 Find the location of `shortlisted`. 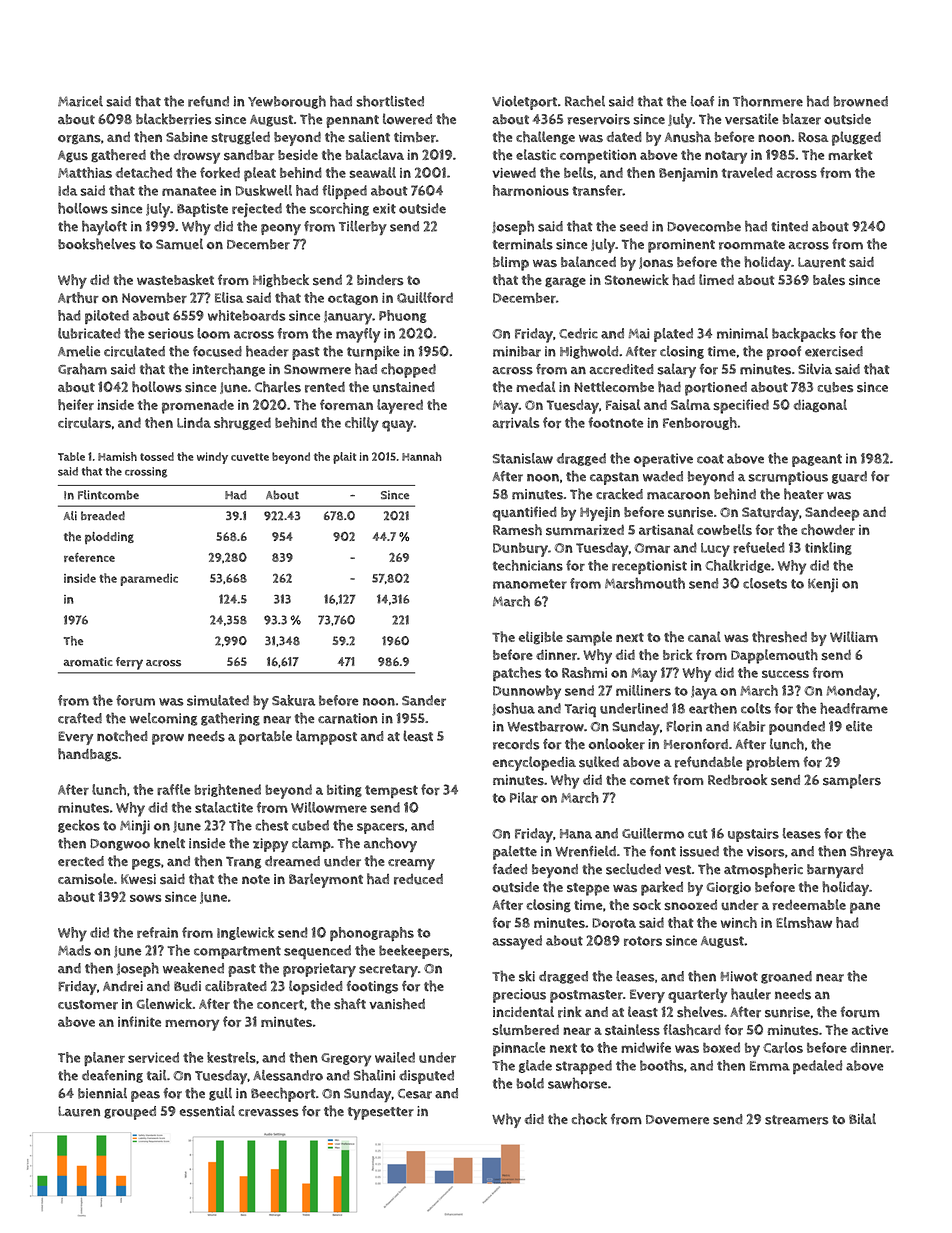

shortlisted is located at coordinates (390, 101).
